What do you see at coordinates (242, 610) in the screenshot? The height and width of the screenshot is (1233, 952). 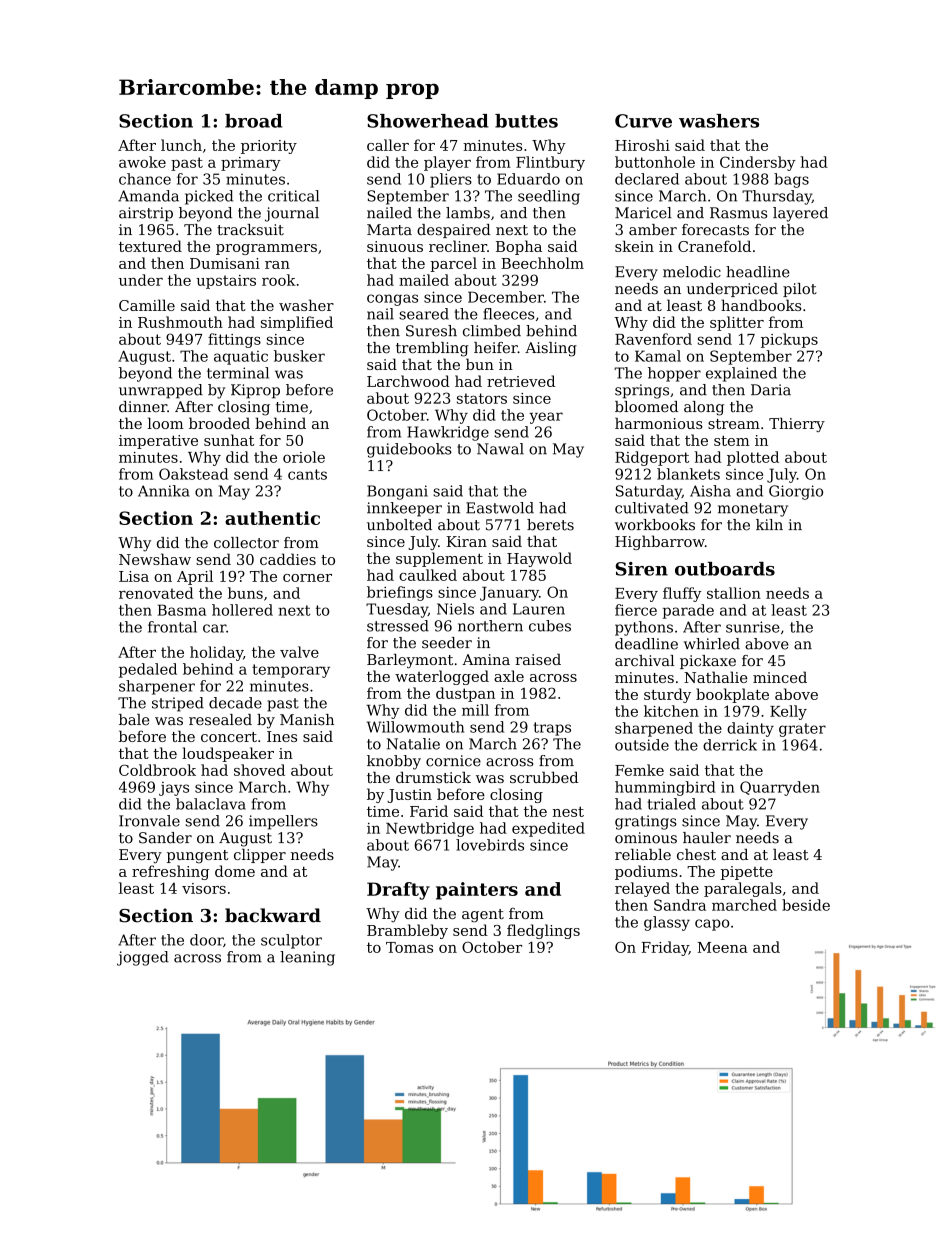 I see `hollered` at bounding box center [242, 610].
